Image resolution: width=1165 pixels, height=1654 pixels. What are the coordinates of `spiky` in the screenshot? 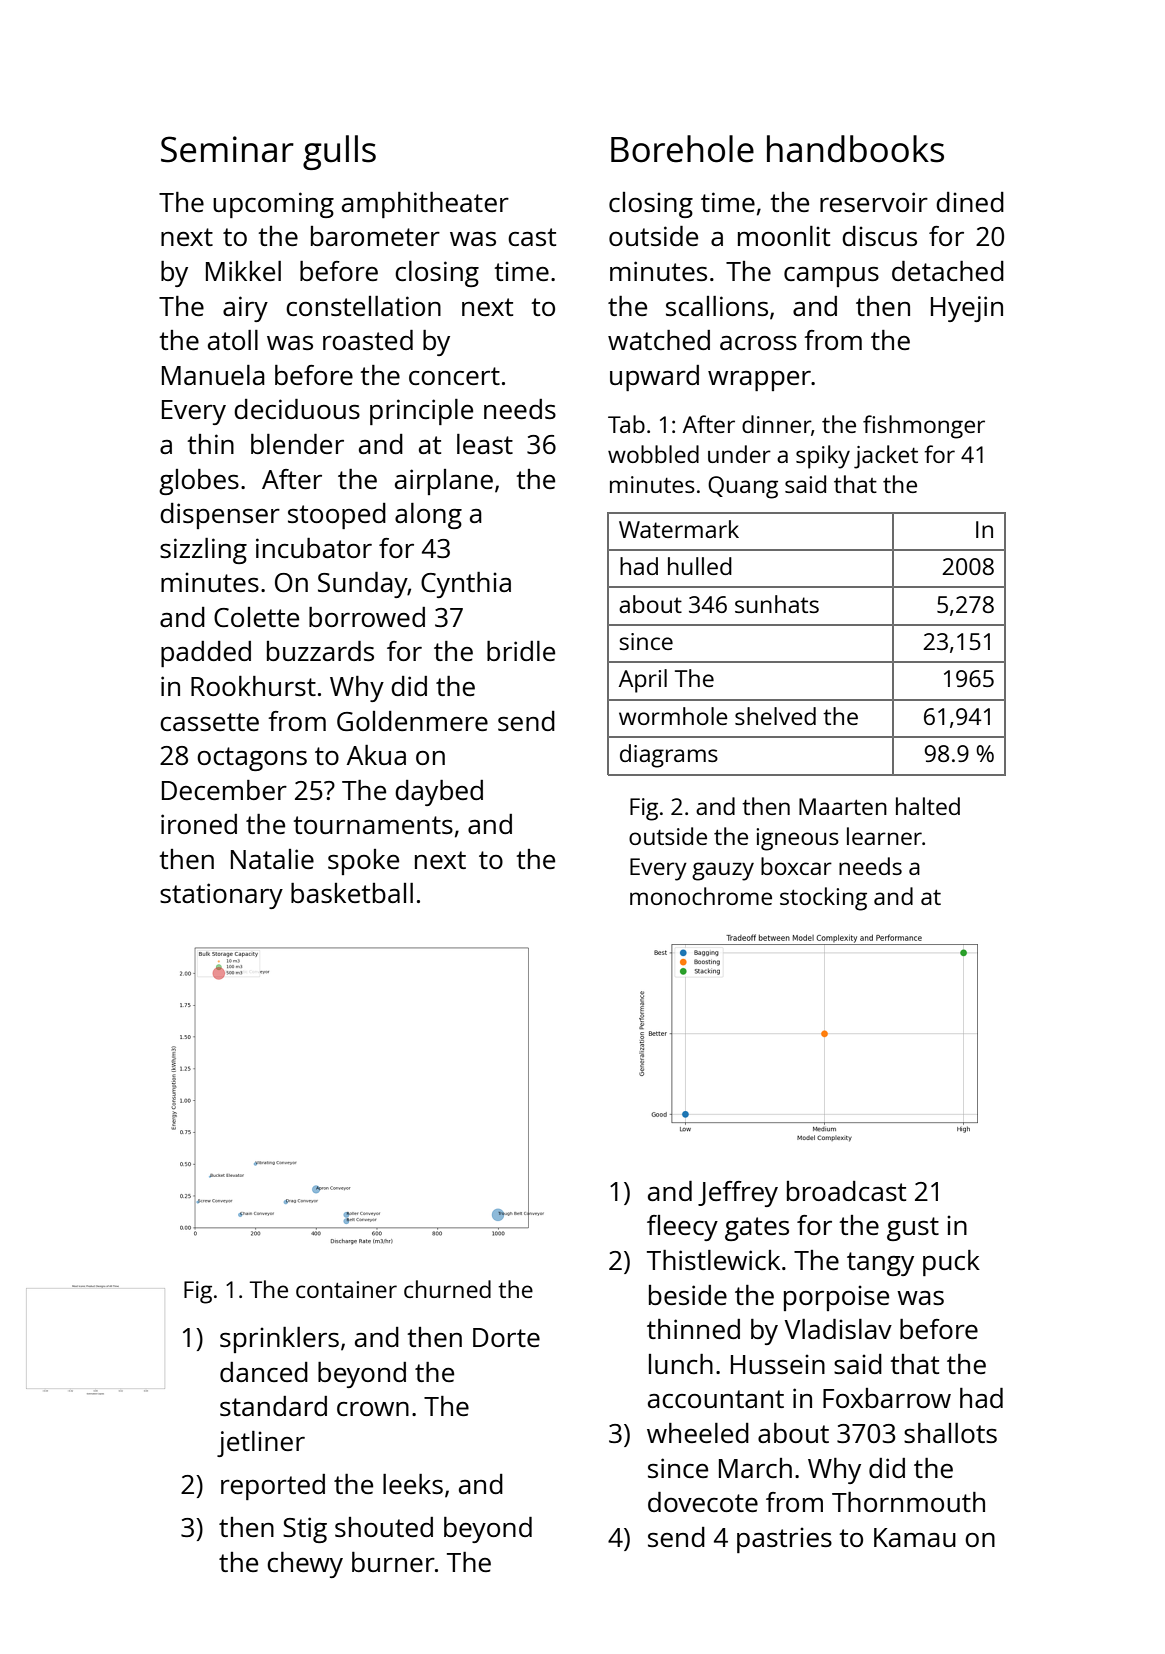 It's located at (823, 457).
